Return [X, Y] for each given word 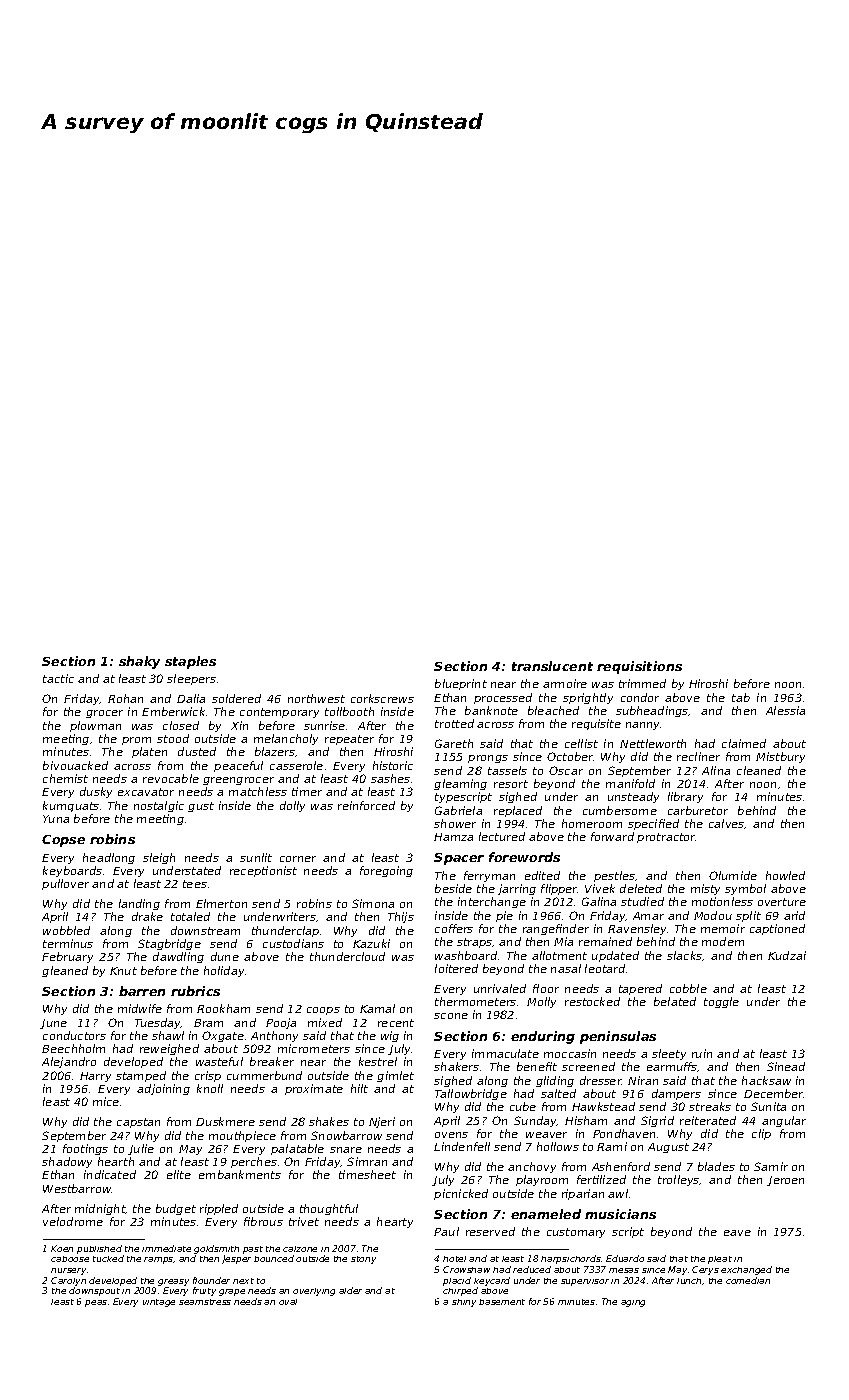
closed [181, 725]
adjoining [163, 1089]
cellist [581, 743]
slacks [685, 956]
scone [451, 1016]
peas [96, 1303]
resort [511, 784]
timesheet [367, 1174]
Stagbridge [169, 944]
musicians [620, 1214]
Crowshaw [466, 1269]
